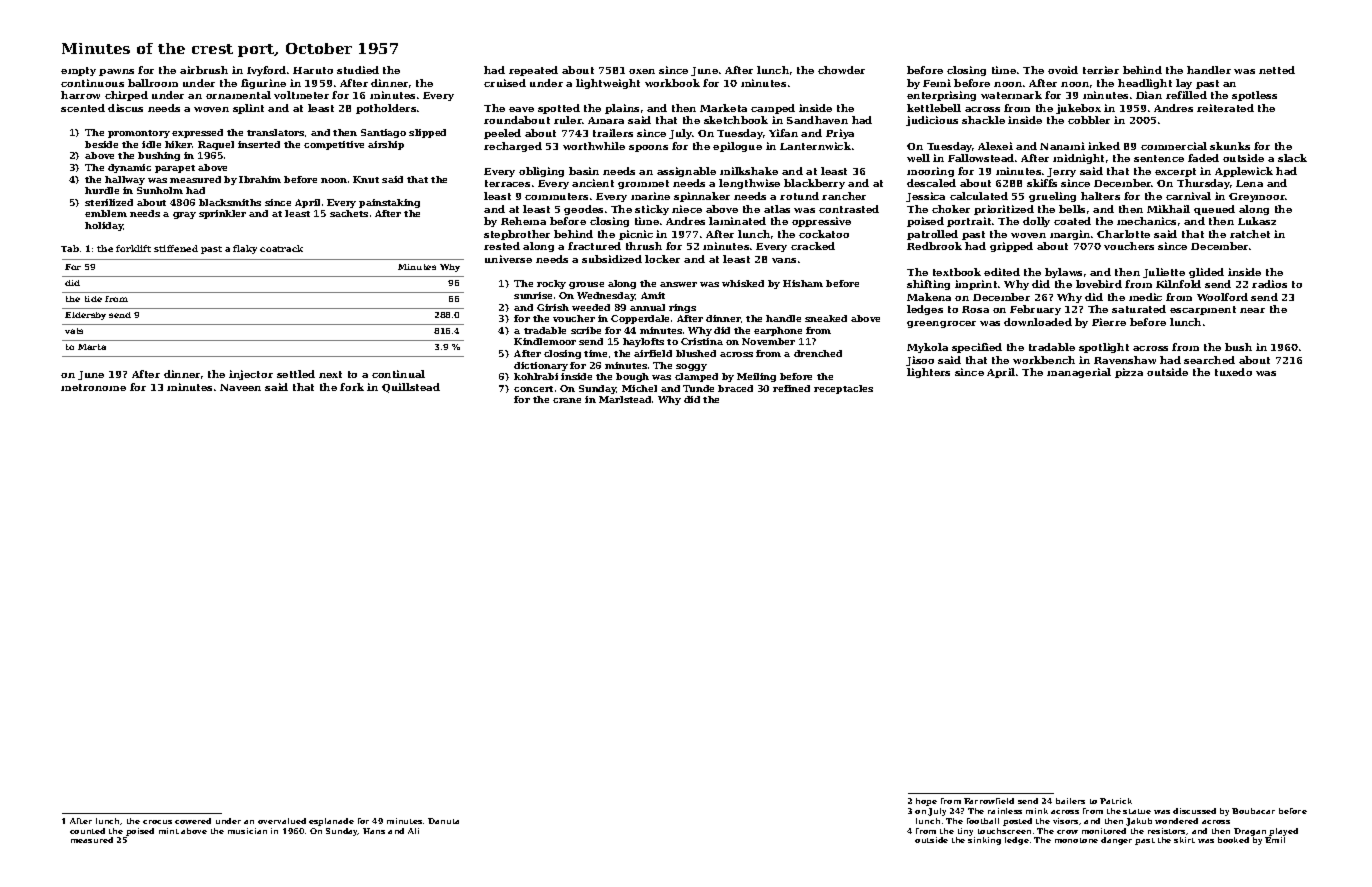  I want to click on near, so click(1252, 310).
